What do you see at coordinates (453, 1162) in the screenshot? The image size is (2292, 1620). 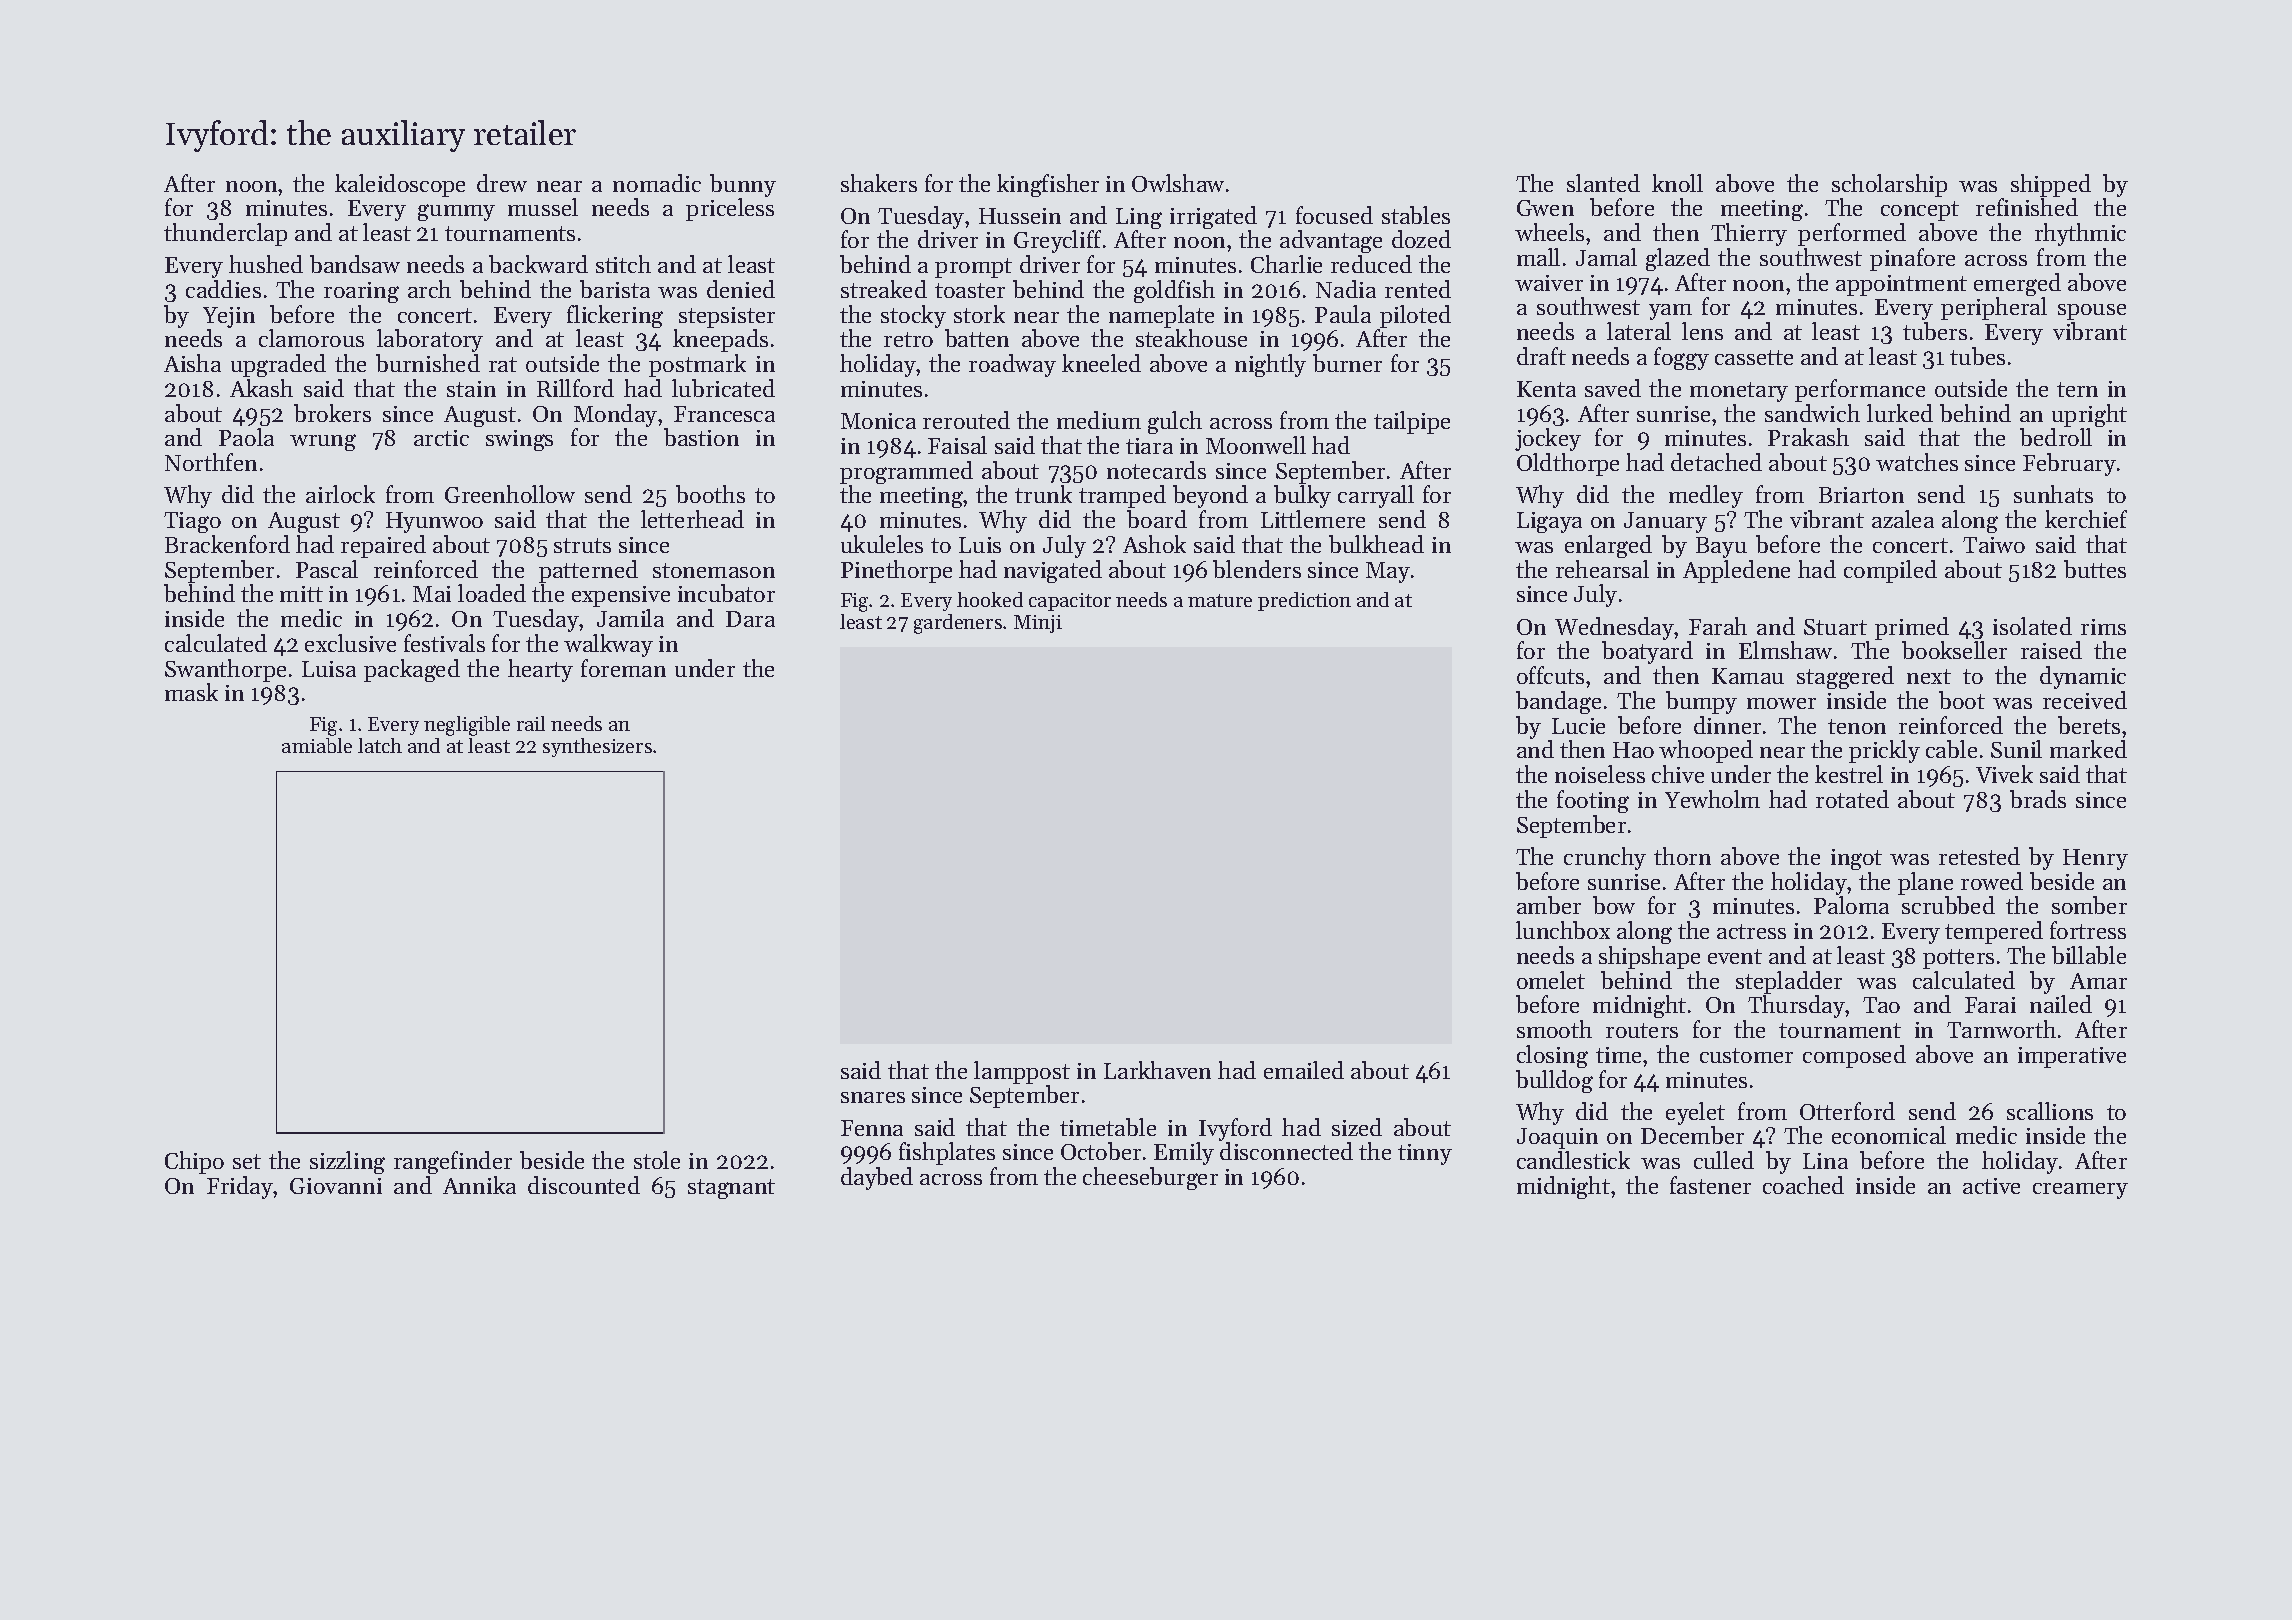 I see `rangefinder` at bounding box center [453, 1162].
